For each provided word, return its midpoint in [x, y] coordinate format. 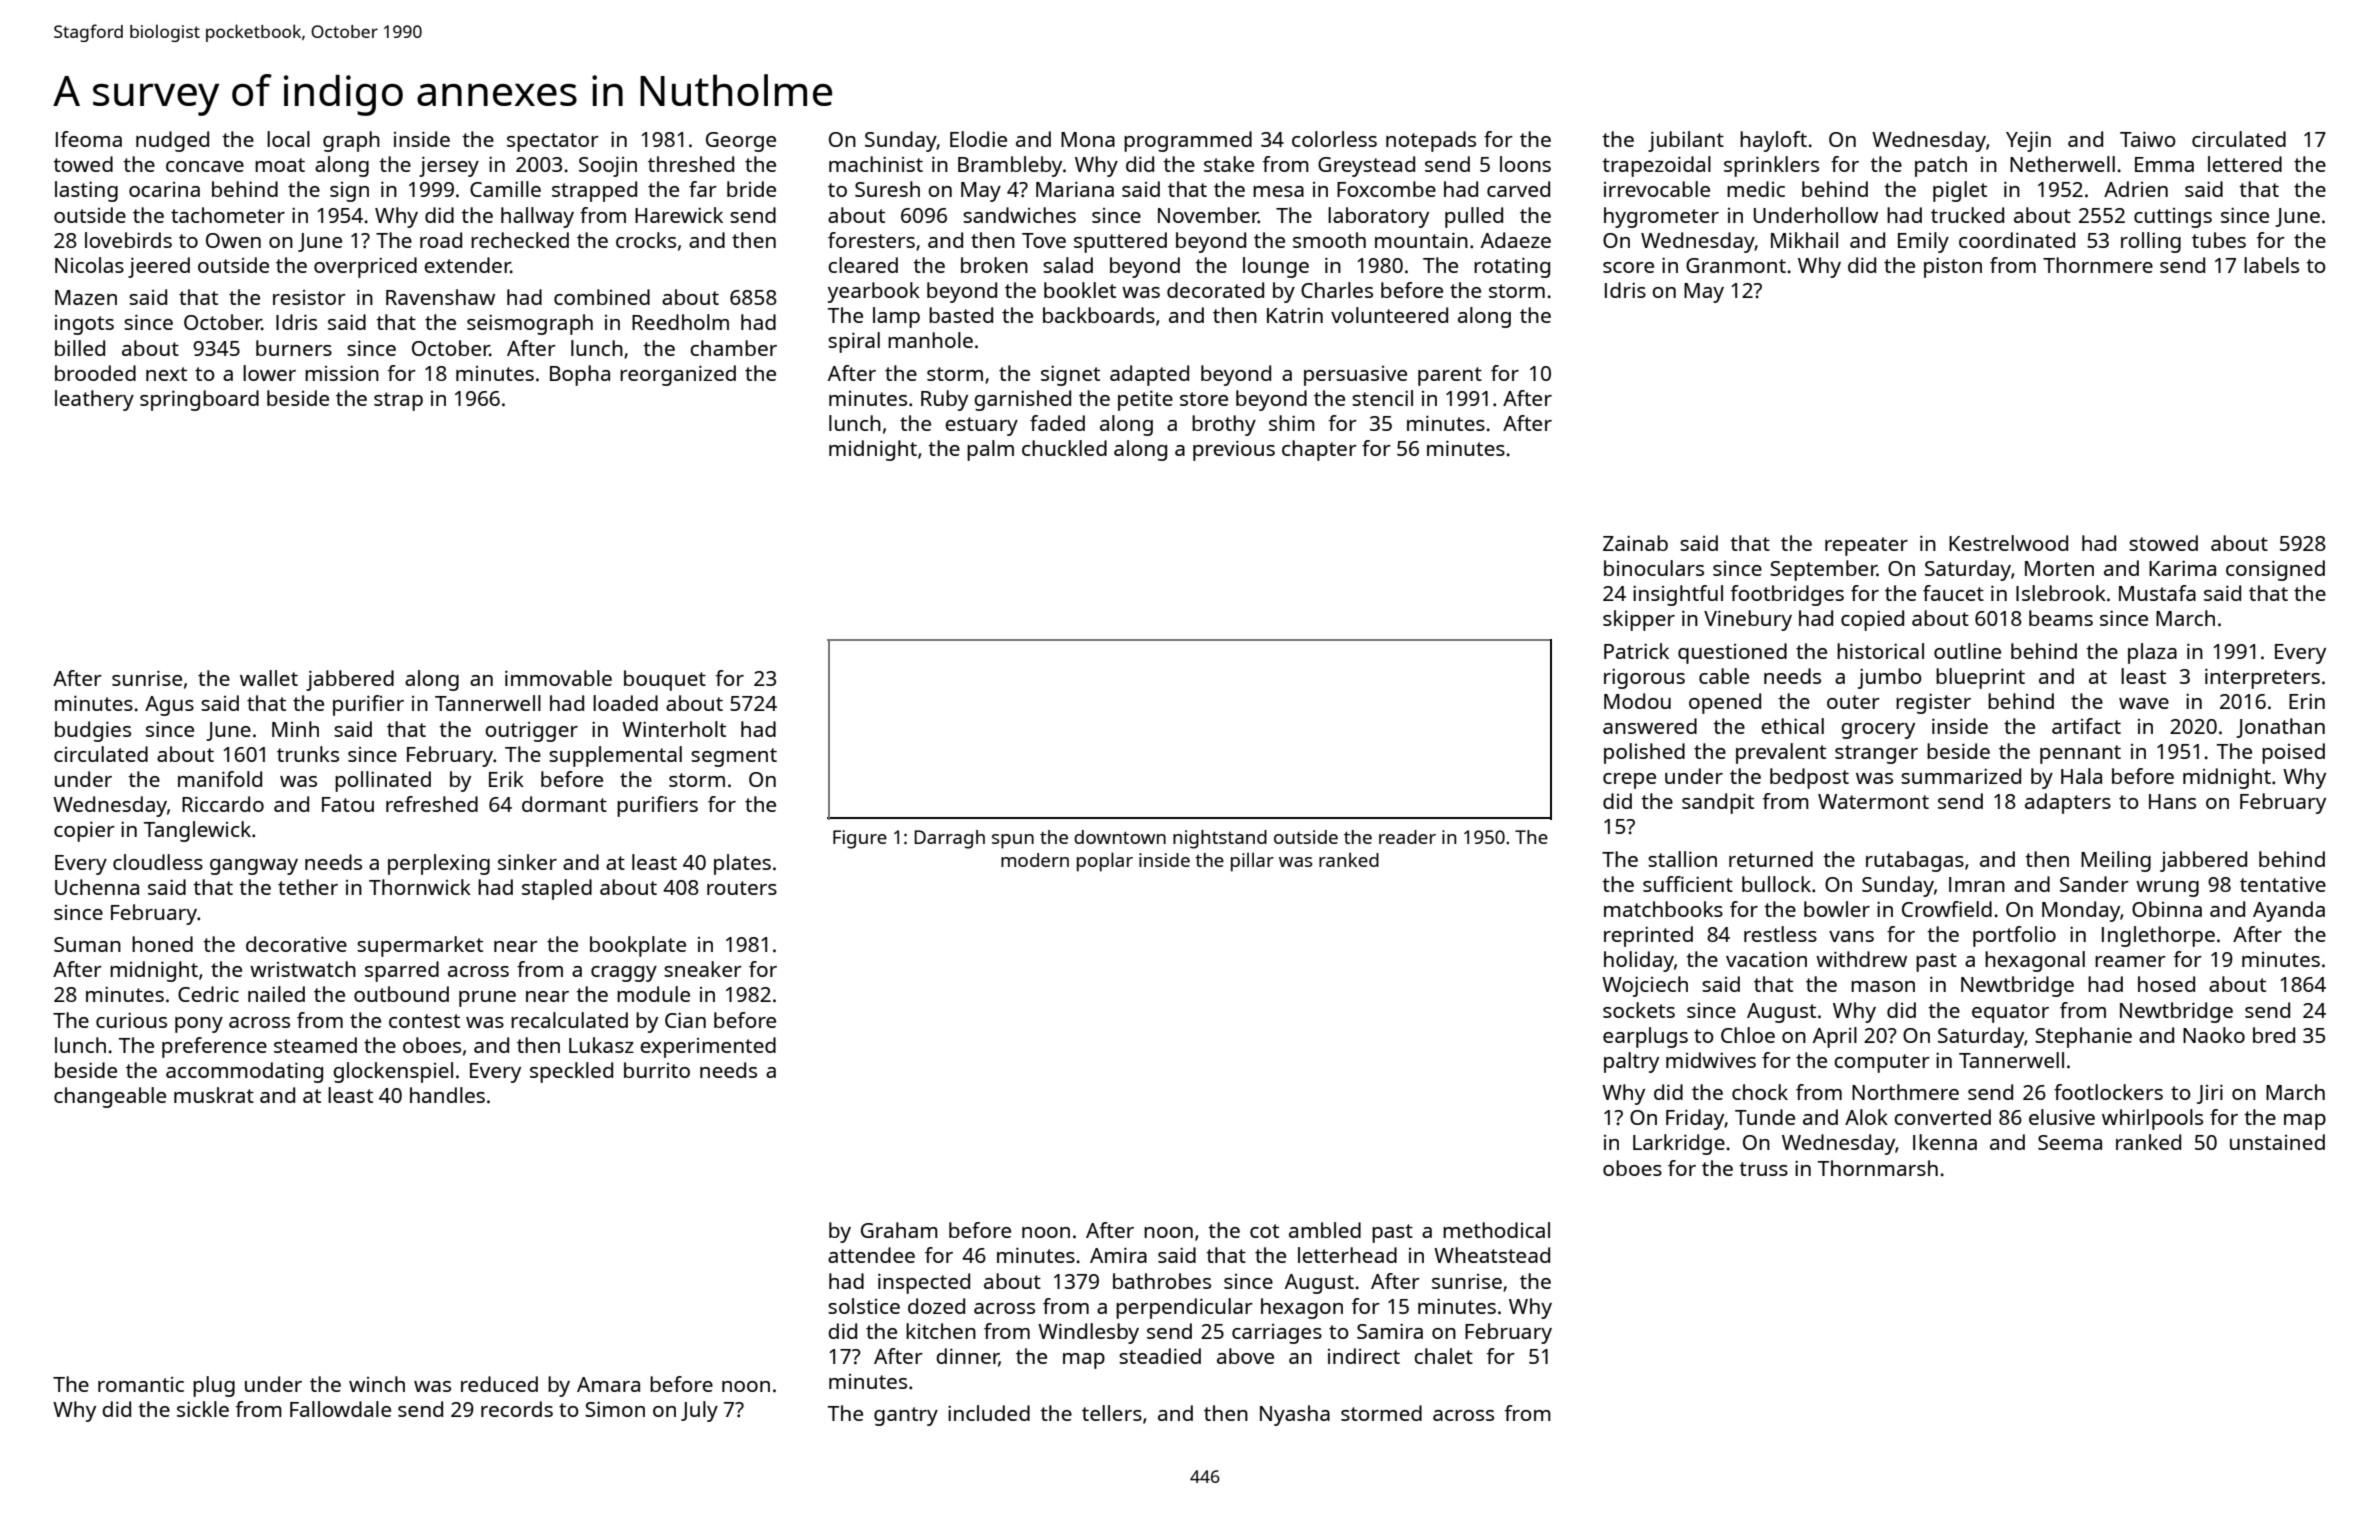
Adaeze [1516, 240]
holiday [1639, 961]
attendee [871, 1255]
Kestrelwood [2008, 543]
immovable [558, 678]
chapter [1319, 450]
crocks [646, 240]
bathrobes [1162, 1281]
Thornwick [420, 887]
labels [2271, 265]
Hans [2172, 801]
